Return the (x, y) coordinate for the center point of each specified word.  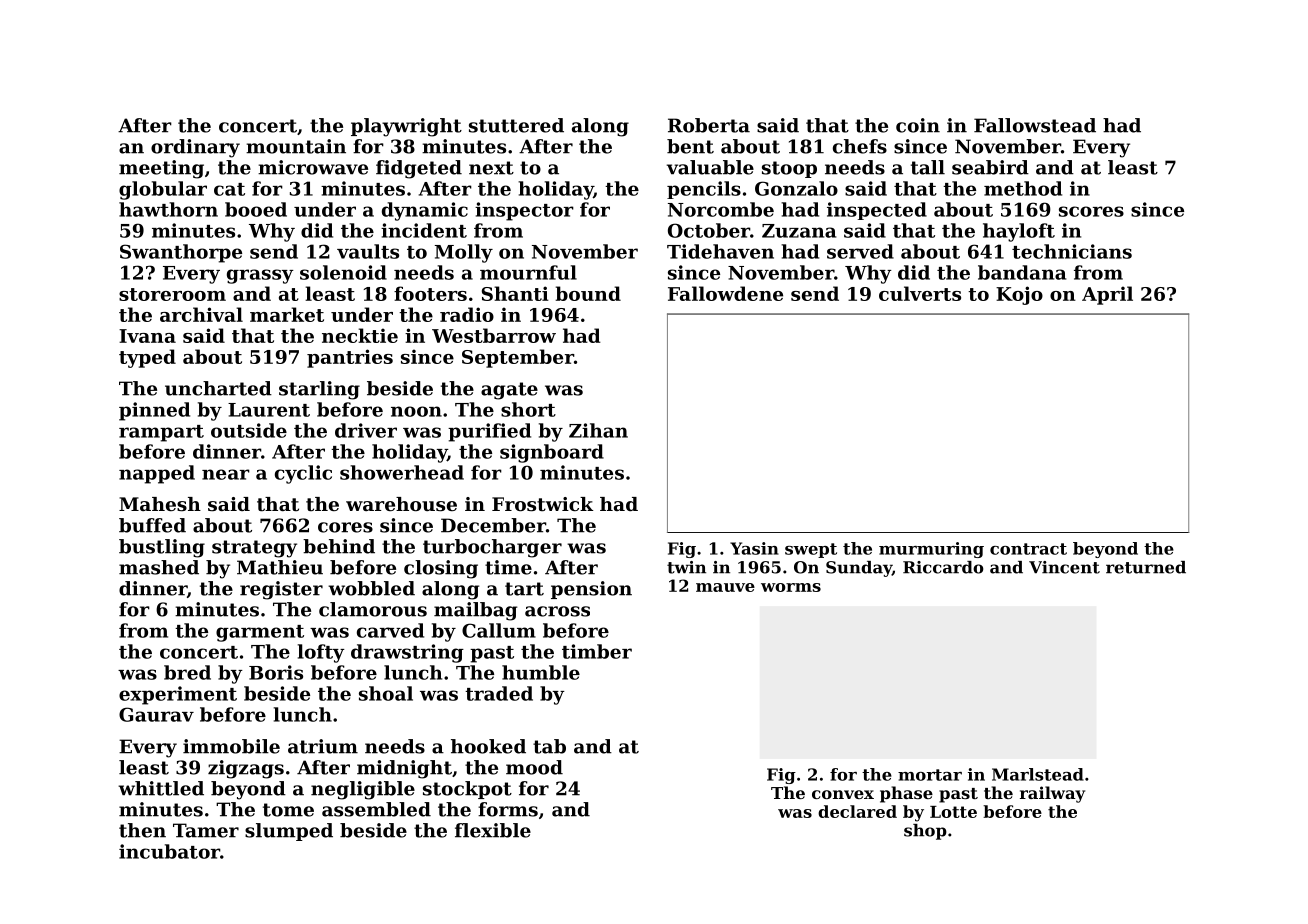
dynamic (425, 211)
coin (918, 125)
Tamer (206, 830)
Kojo (1019, 295)
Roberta (709, 125)
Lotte (953, 812)
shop (925, 832)
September (518, 358)
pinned (154, 411)
